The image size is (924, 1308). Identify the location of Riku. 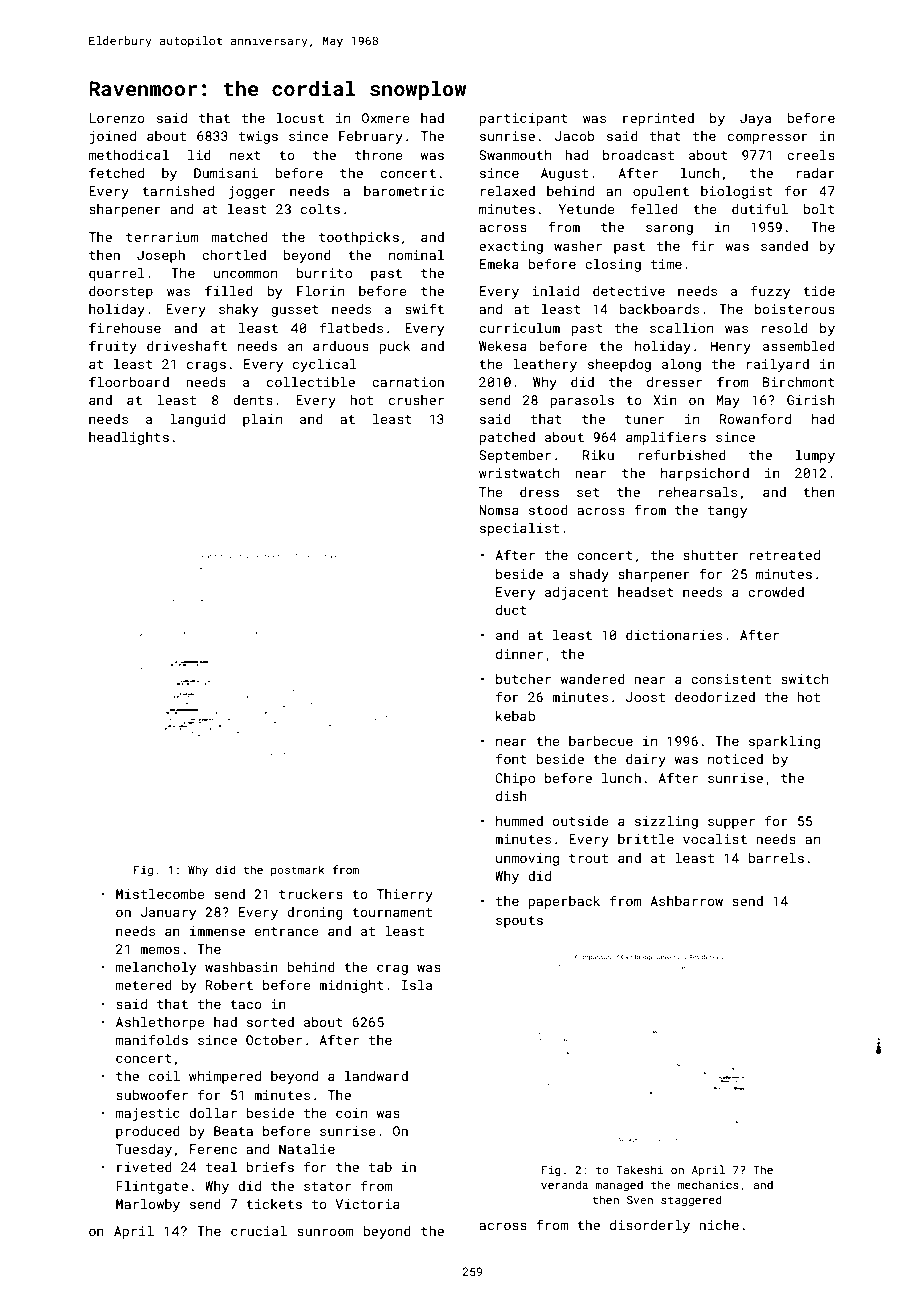
(598, 455).
